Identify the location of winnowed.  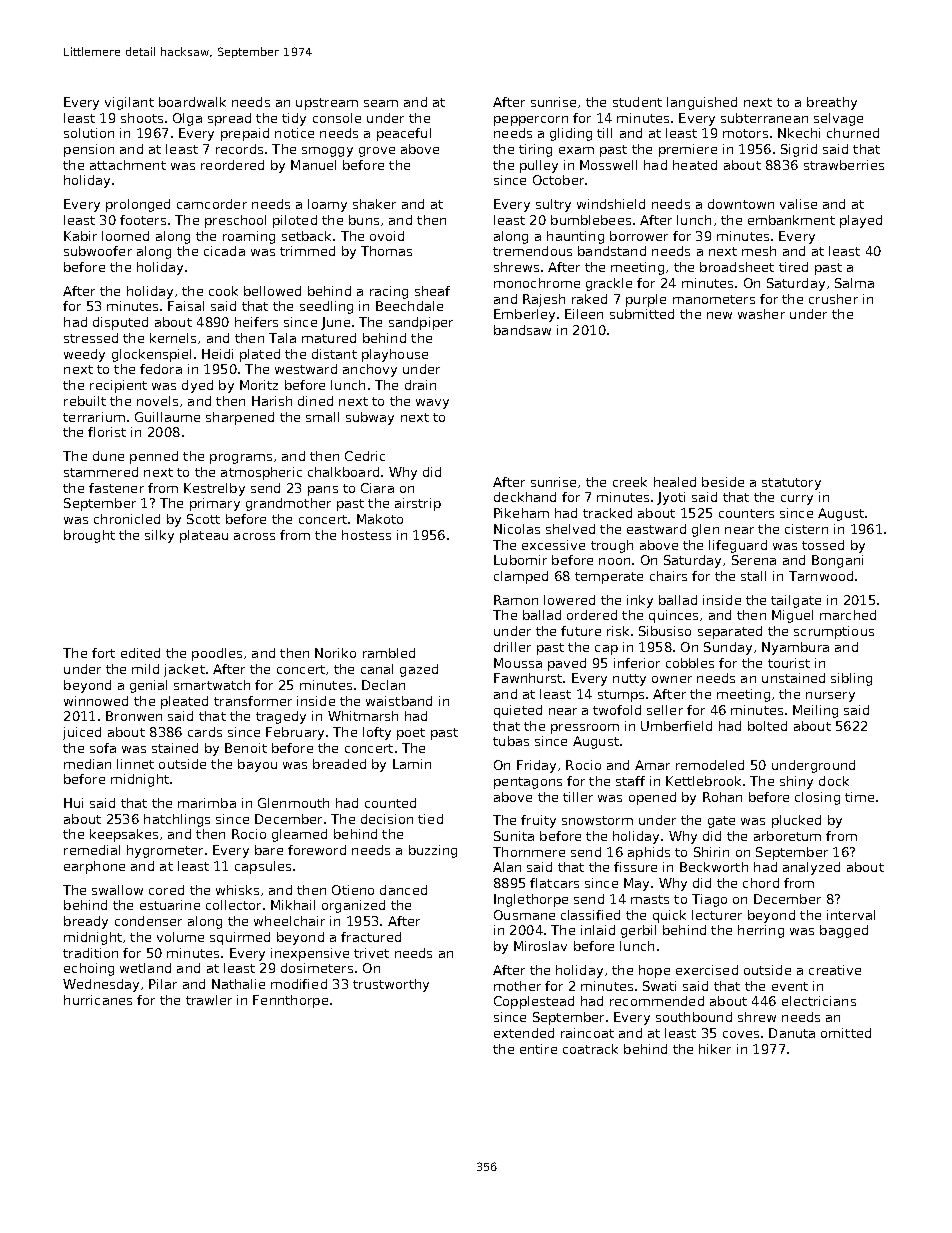
(96, 701).
